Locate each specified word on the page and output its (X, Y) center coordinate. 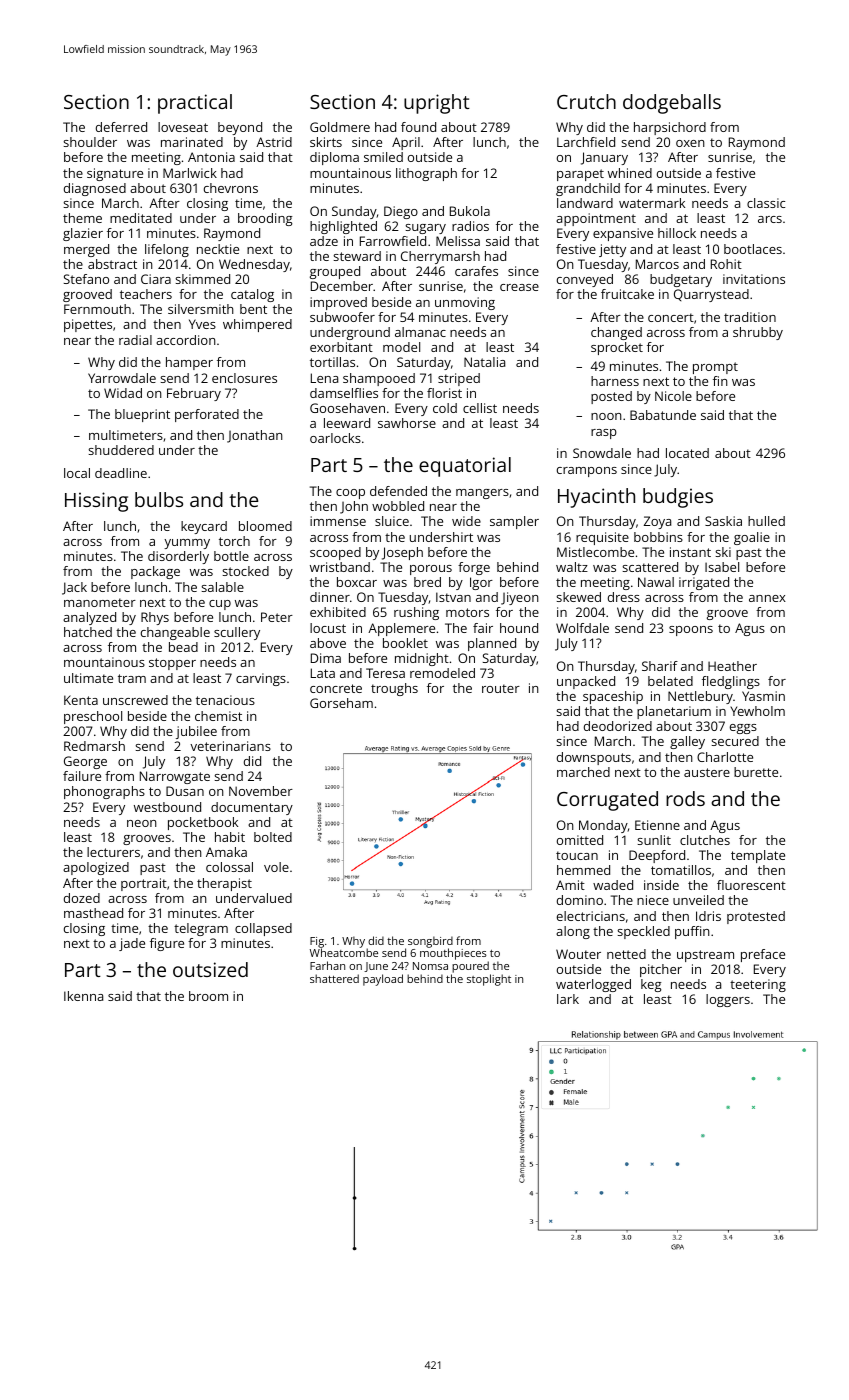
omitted (580, 840)
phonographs (104, 792)
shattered (334, 978)
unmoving (465, 303)
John (354, 507)
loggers (728, 1000)
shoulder (90, 142)
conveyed (585, 280)
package (155, 572)
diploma (334, 158)
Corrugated (607, 801)
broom (208, 996)
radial (135, 340)
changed (616, 333)
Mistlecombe (595, 552)
